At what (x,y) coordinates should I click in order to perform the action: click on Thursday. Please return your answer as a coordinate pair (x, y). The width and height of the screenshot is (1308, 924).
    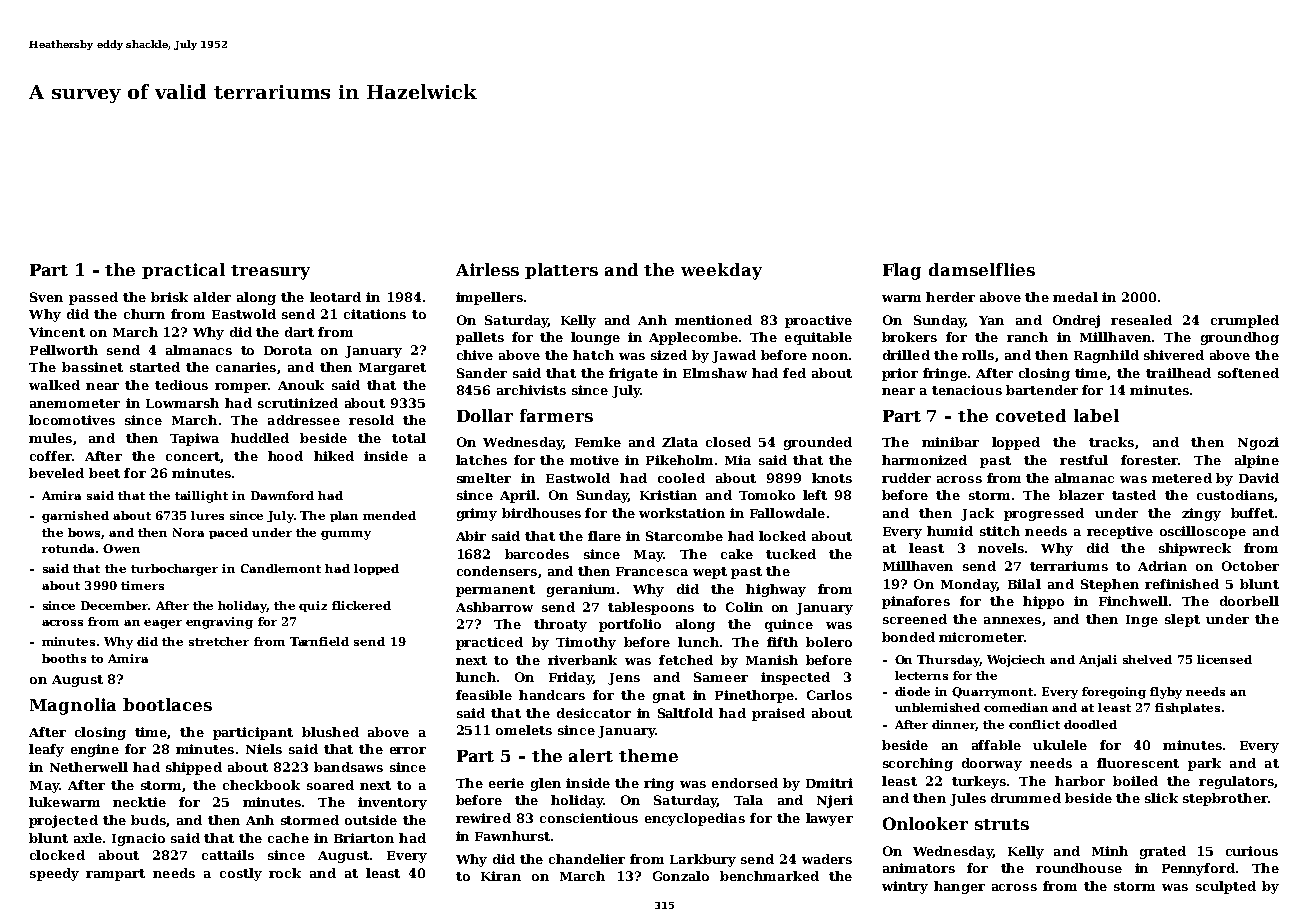
    Looking at the image, I should click on (948, 661).
